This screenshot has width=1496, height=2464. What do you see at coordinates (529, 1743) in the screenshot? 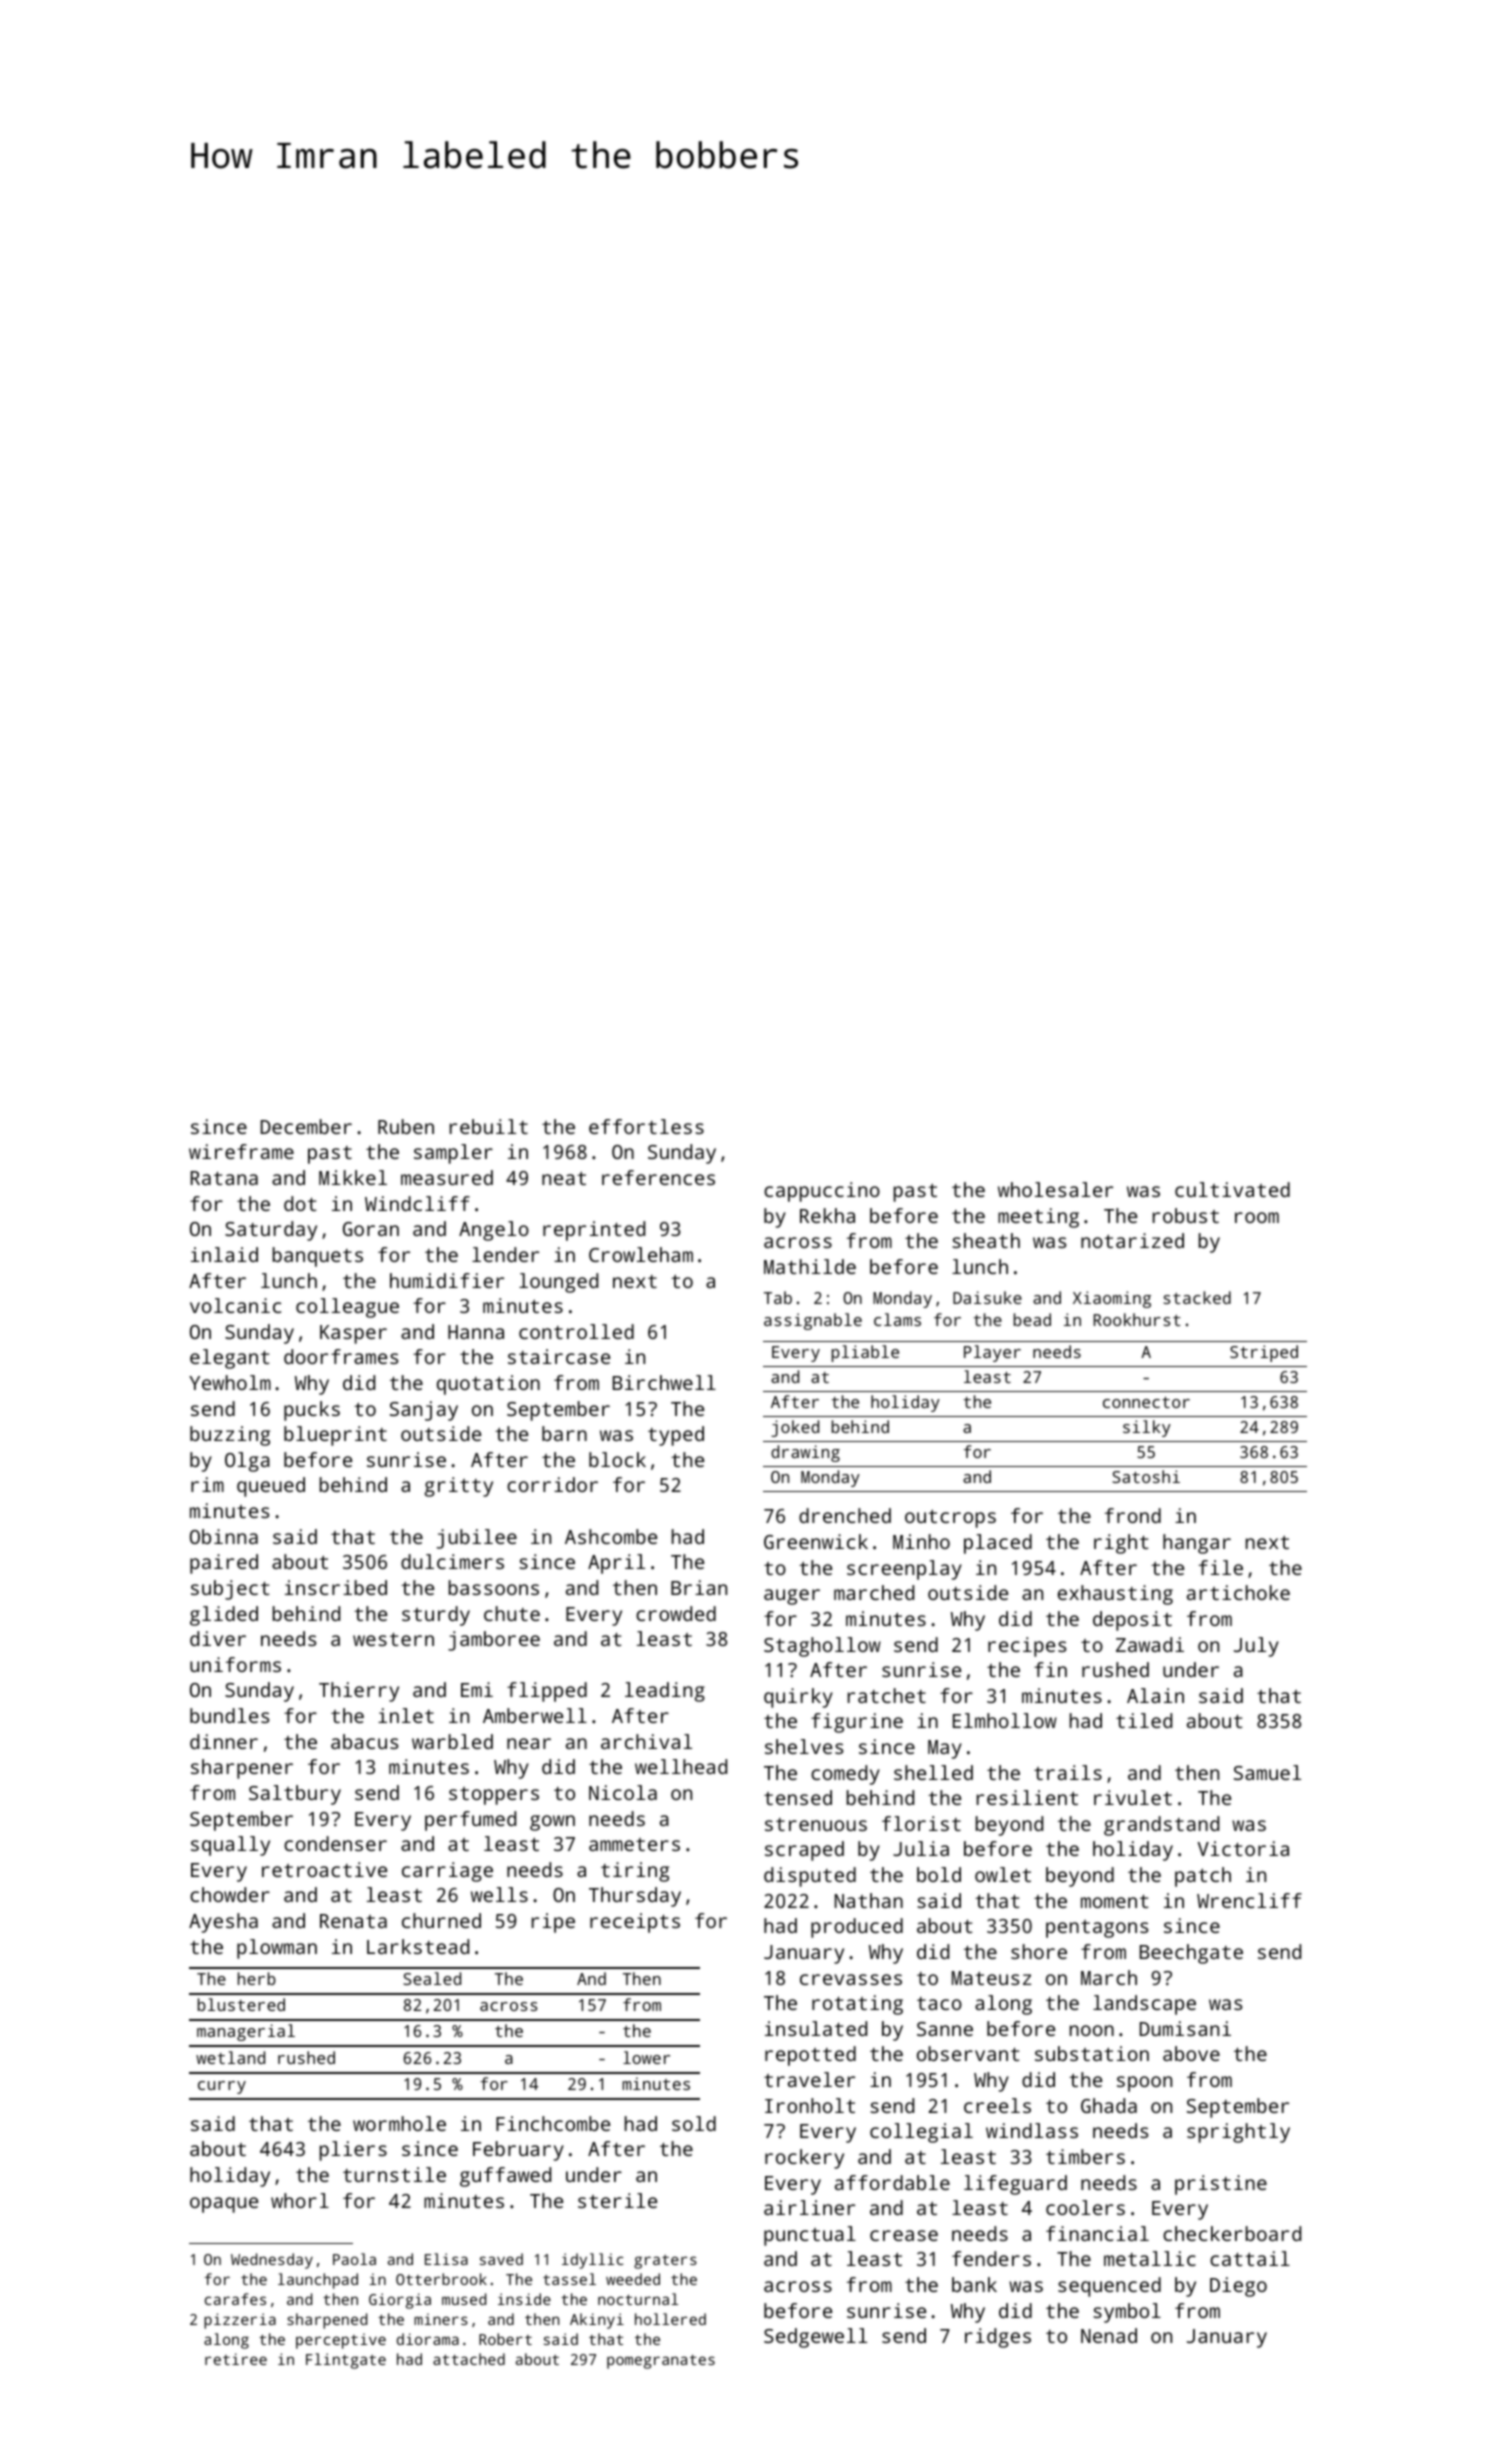
I see `near` at bounding box center [529, 1743].
